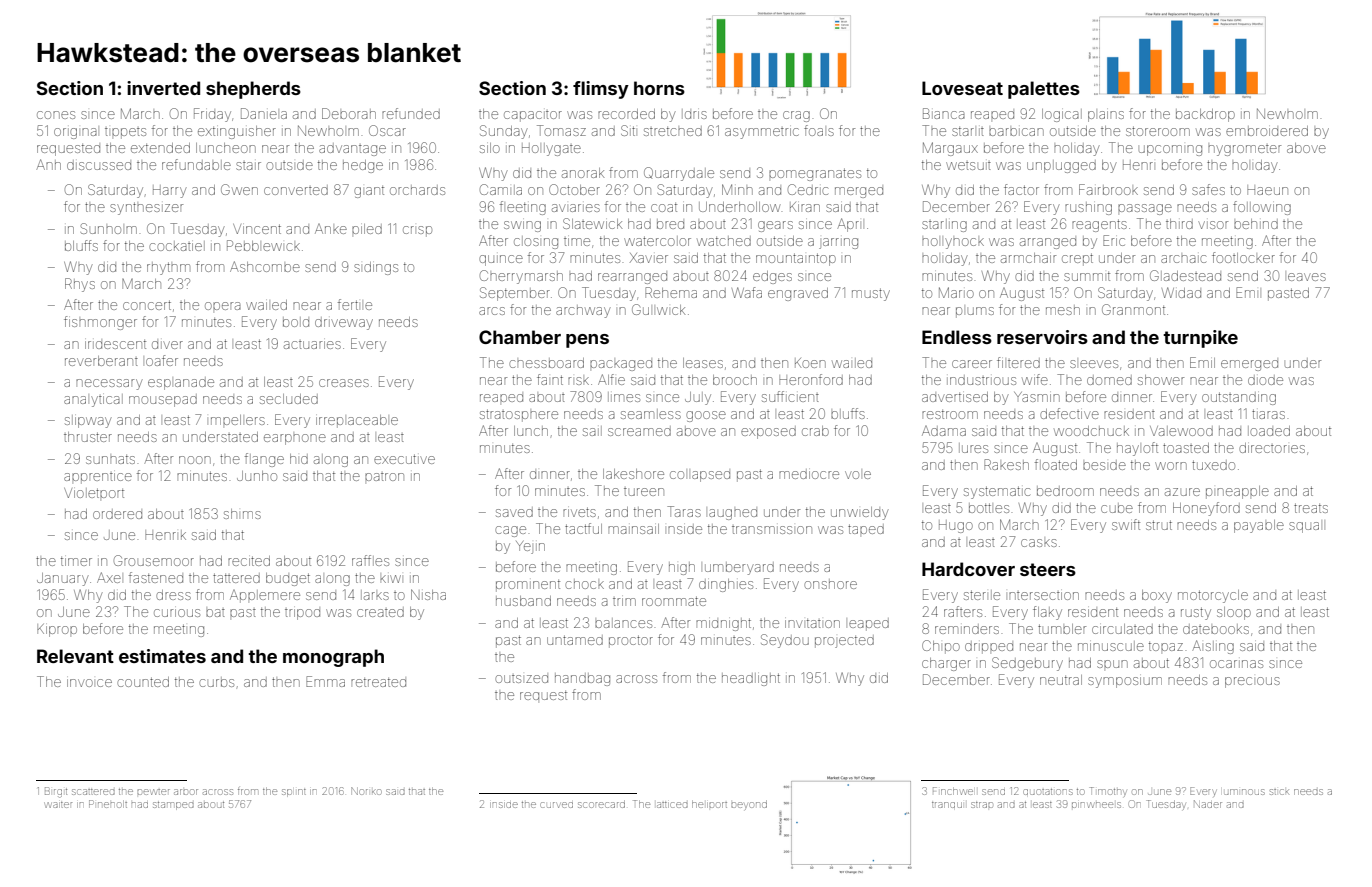  I want to click on Loveseat, so click(962, 88).
